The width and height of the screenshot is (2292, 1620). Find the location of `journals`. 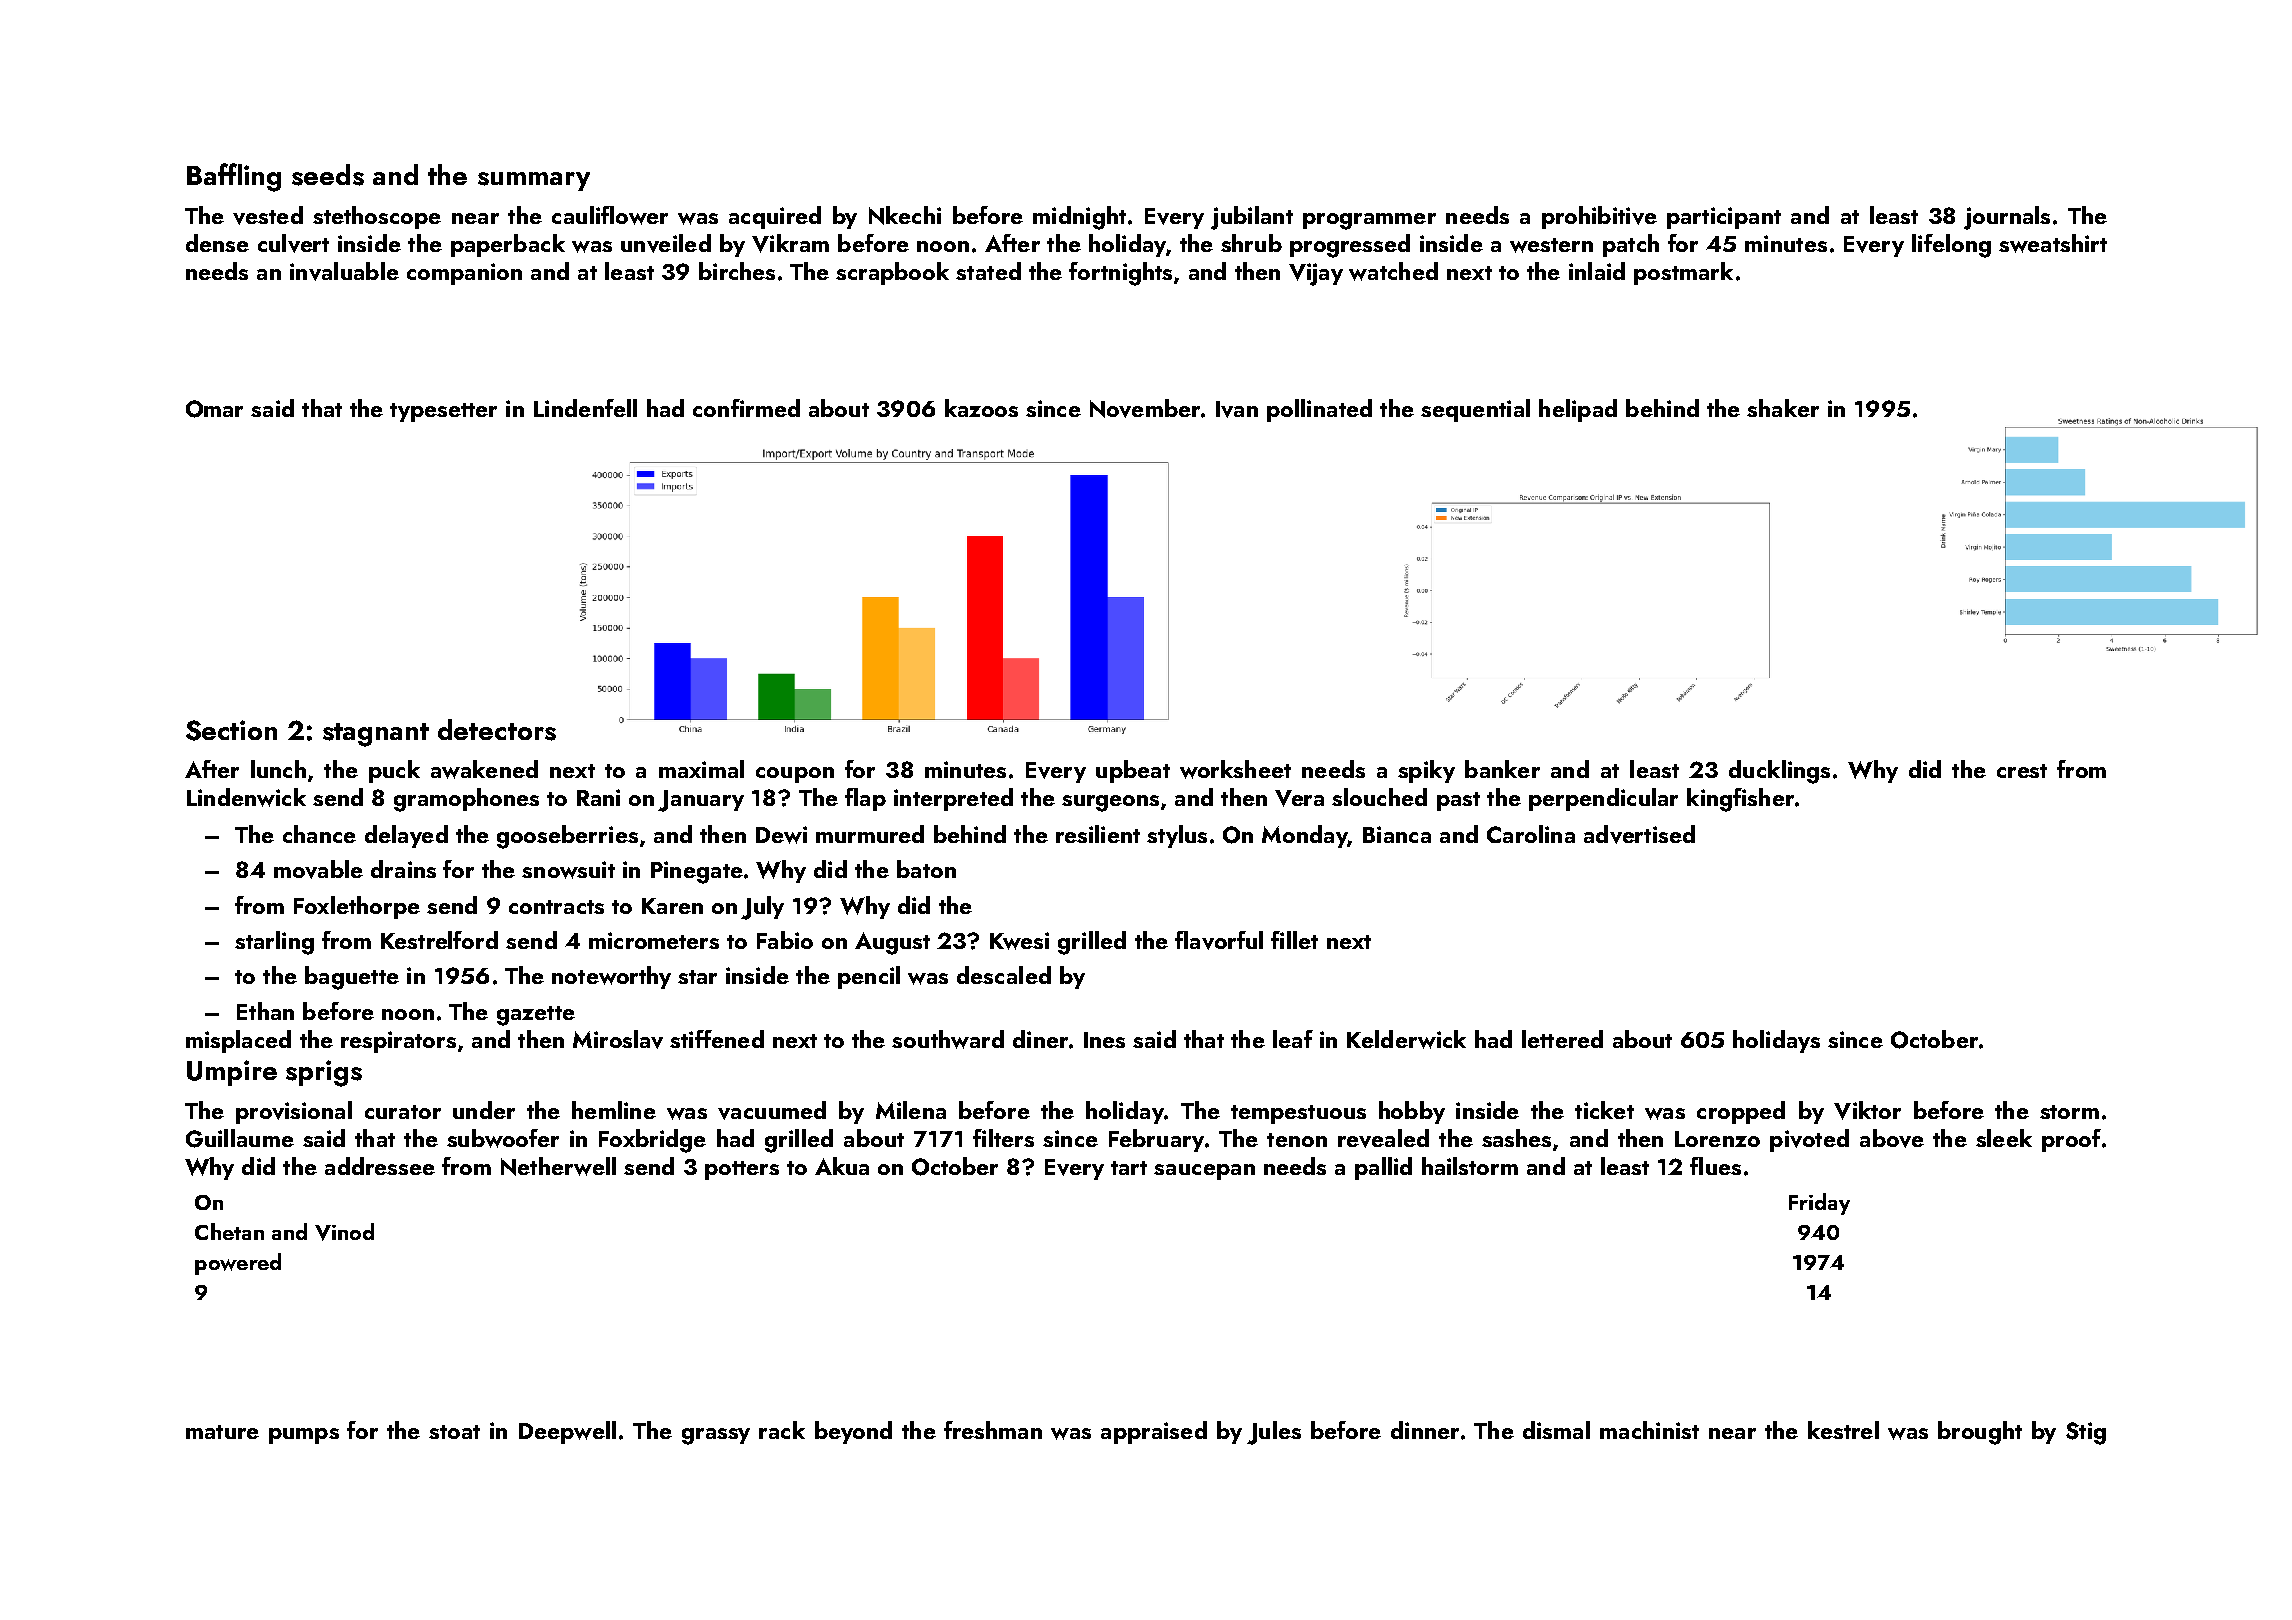

journals is located at coordinates (2007, 218).
